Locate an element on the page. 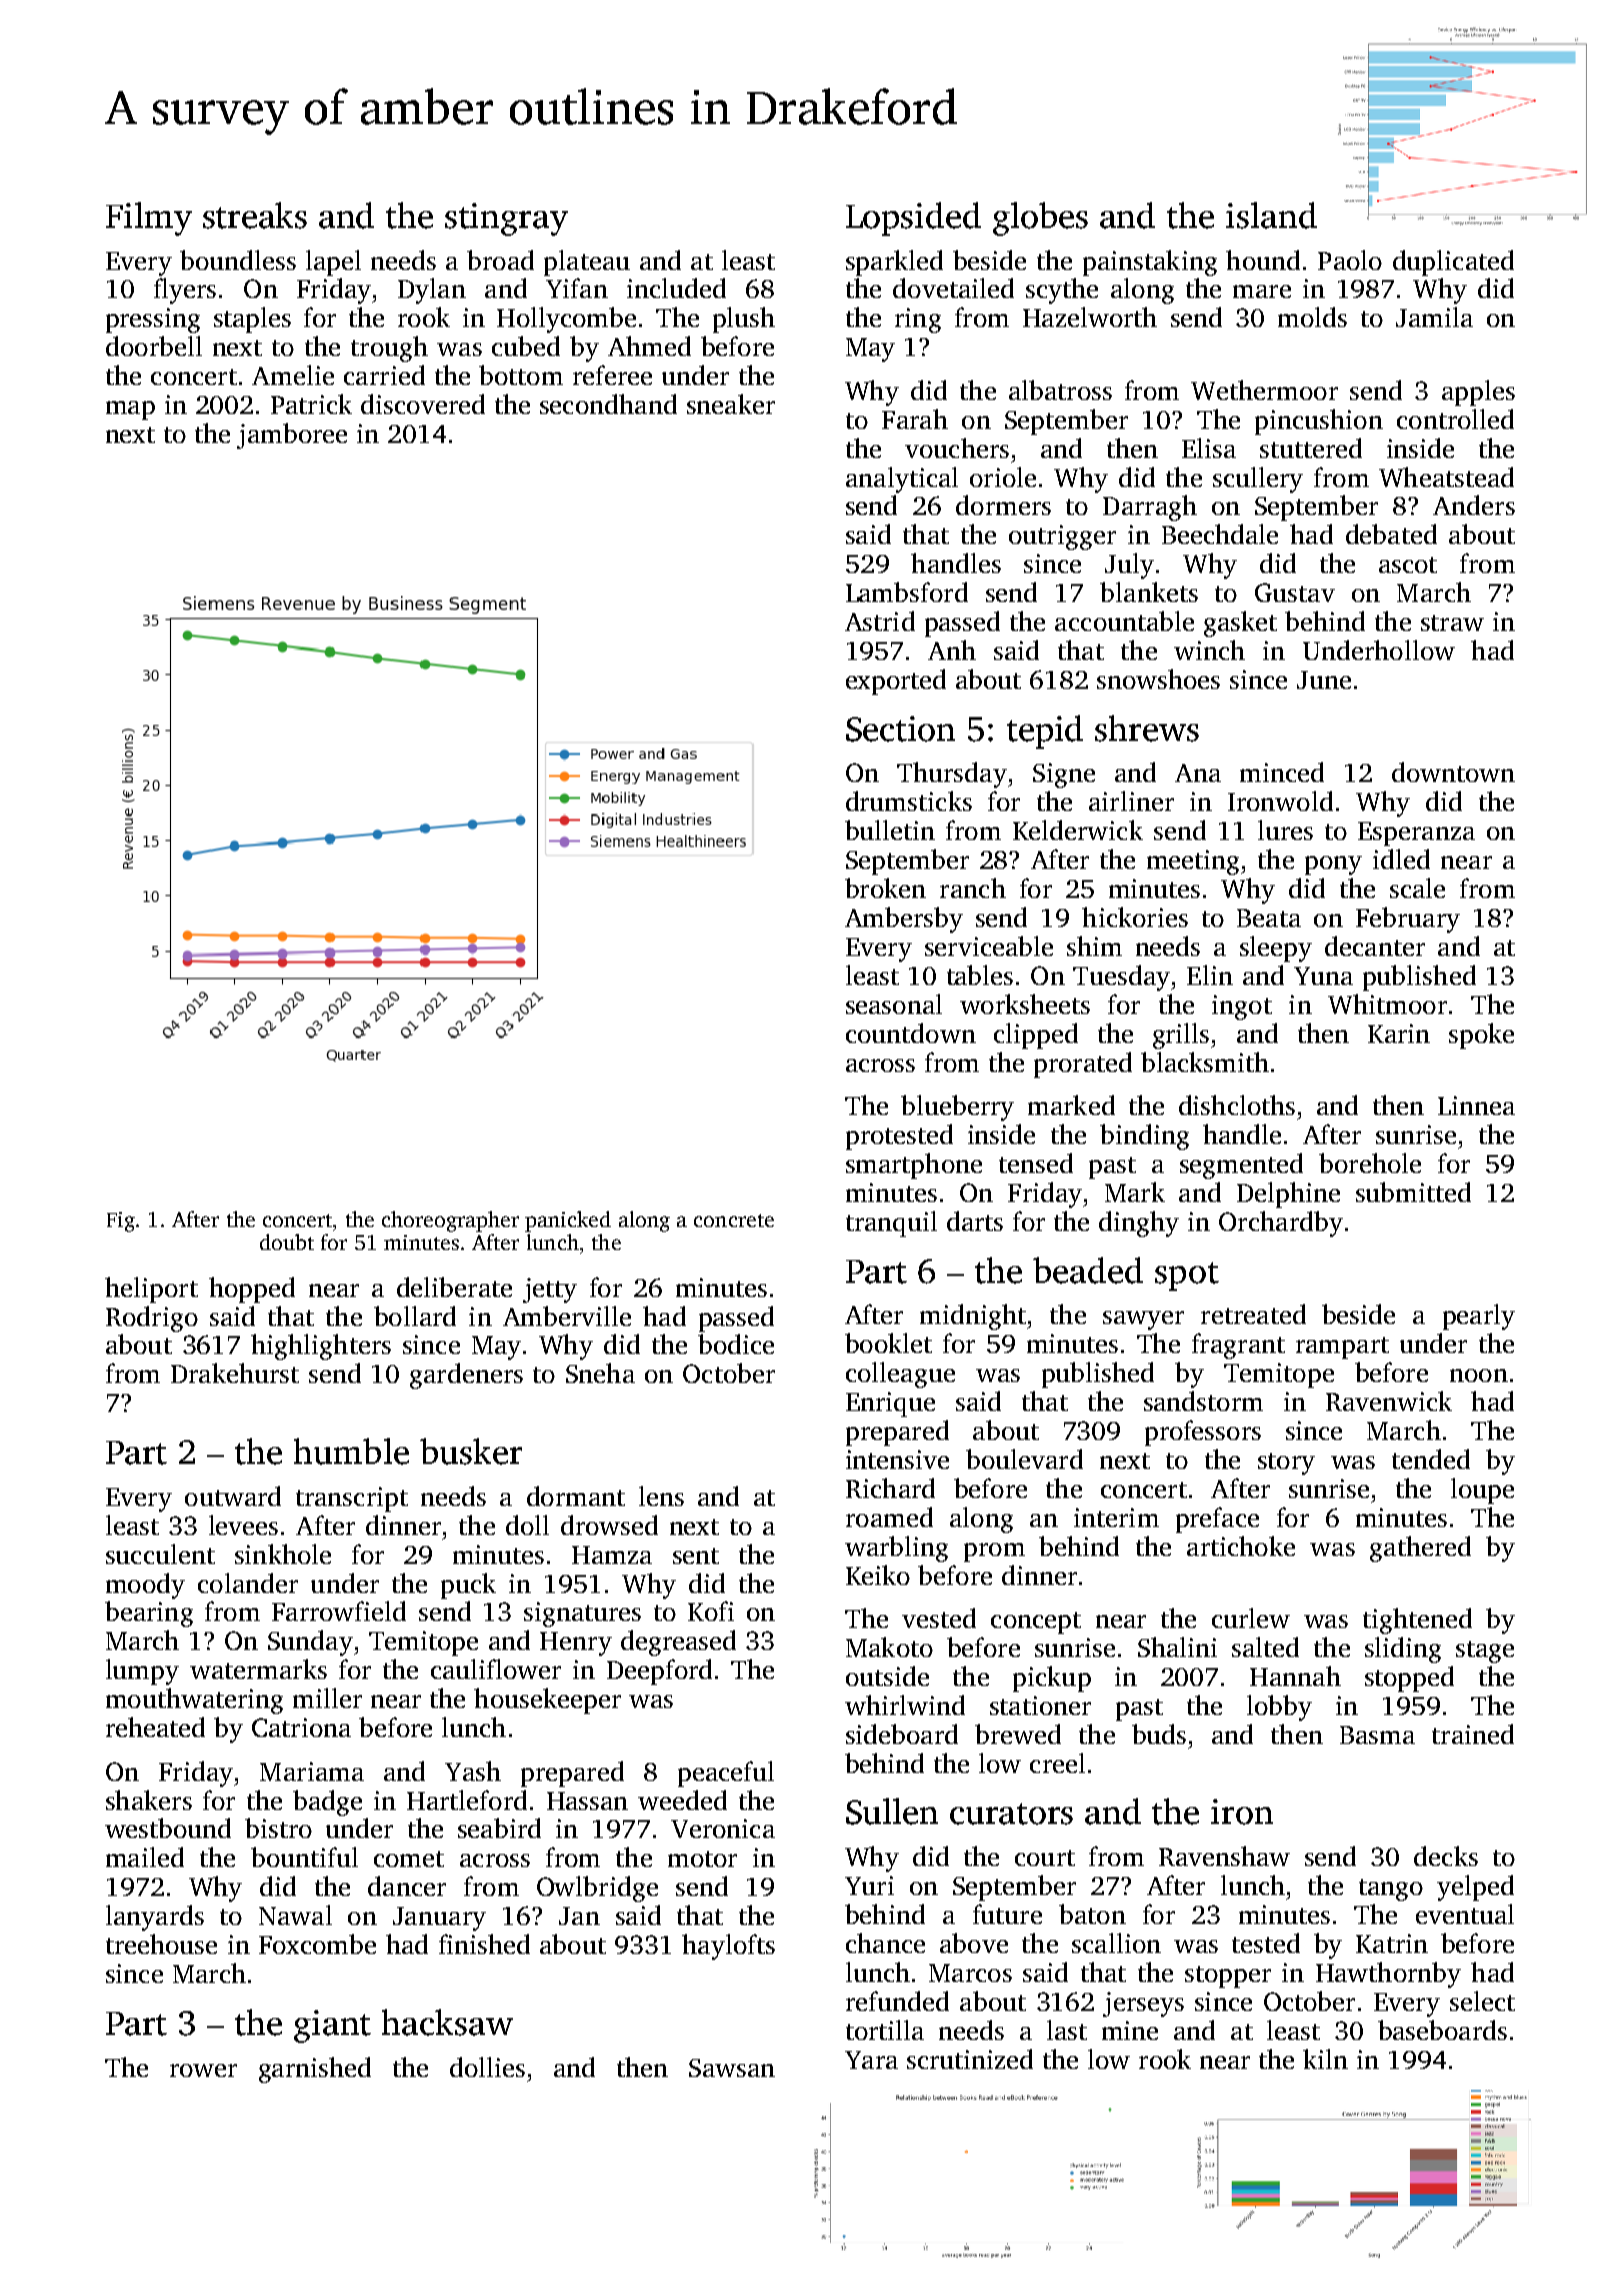 This page has height=2292, width=1620. Nawal is located at coordinates (295, 1915).
